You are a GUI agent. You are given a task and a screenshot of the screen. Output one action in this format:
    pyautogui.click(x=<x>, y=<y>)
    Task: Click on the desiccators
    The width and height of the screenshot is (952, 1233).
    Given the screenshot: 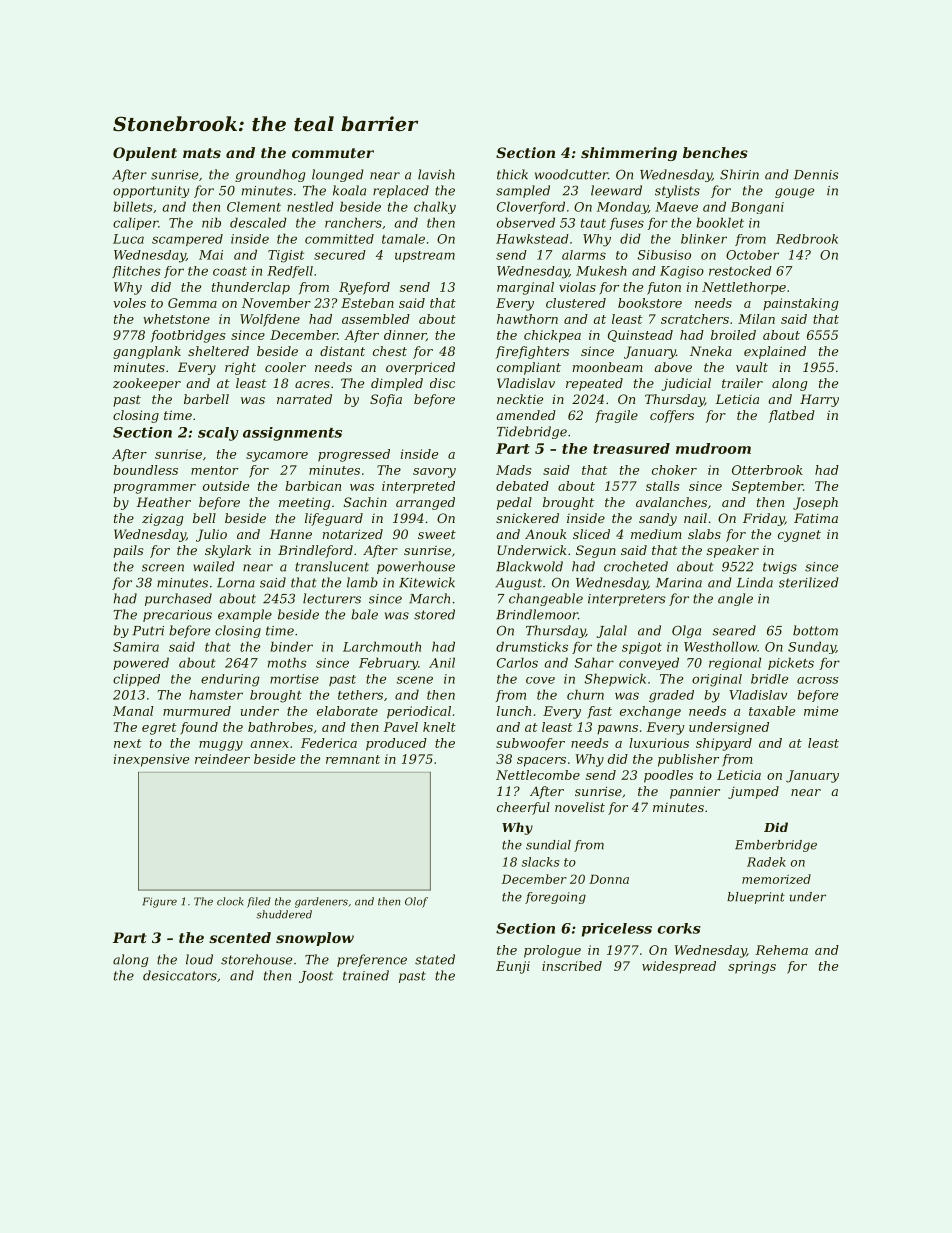 What is the action you would take?
    pyautogui.click(x=180, y=975)
